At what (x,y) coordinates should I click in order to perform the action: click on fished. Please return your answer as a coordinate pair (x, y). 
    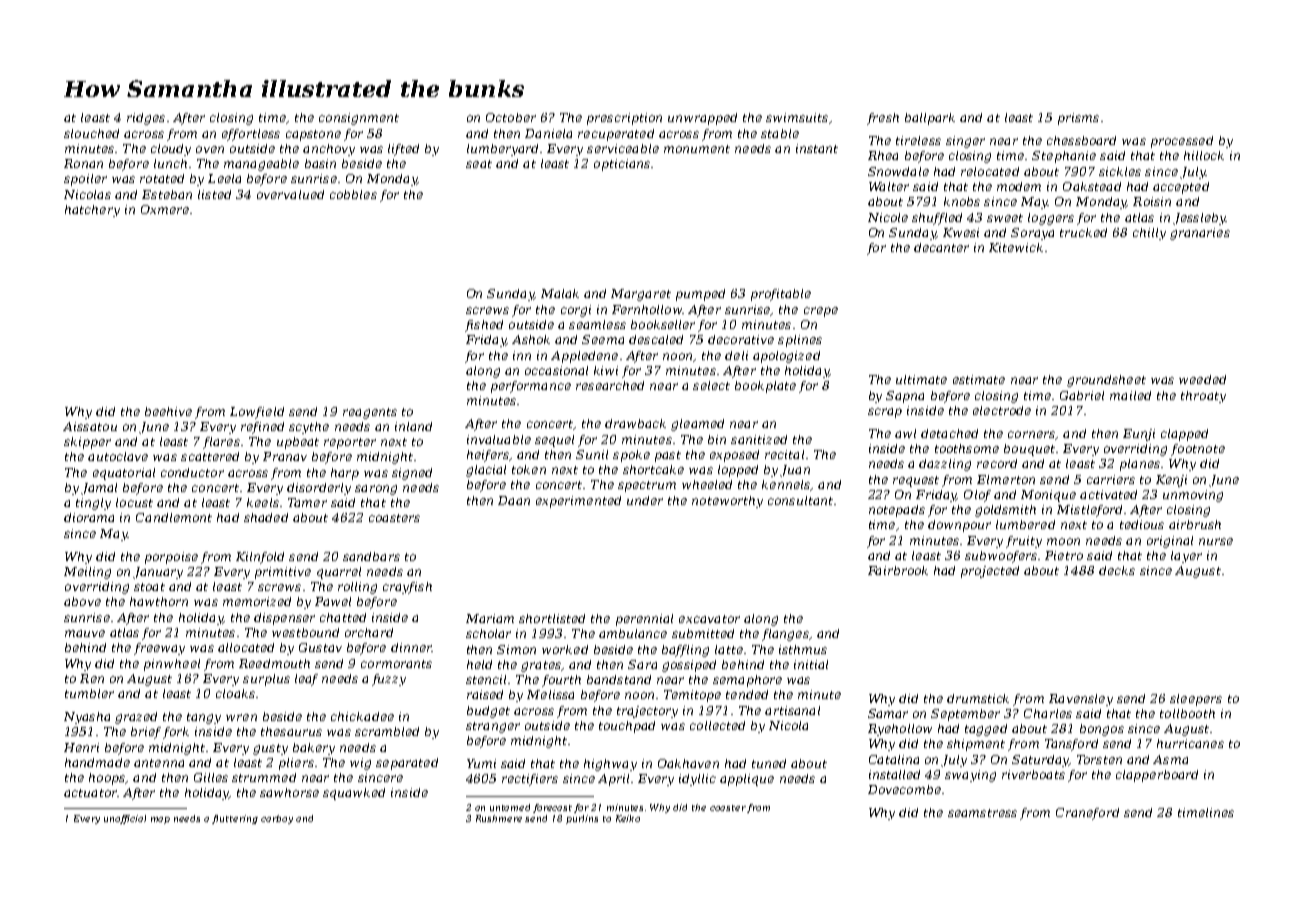
    Looking at the image, I should click on (484, 326).
